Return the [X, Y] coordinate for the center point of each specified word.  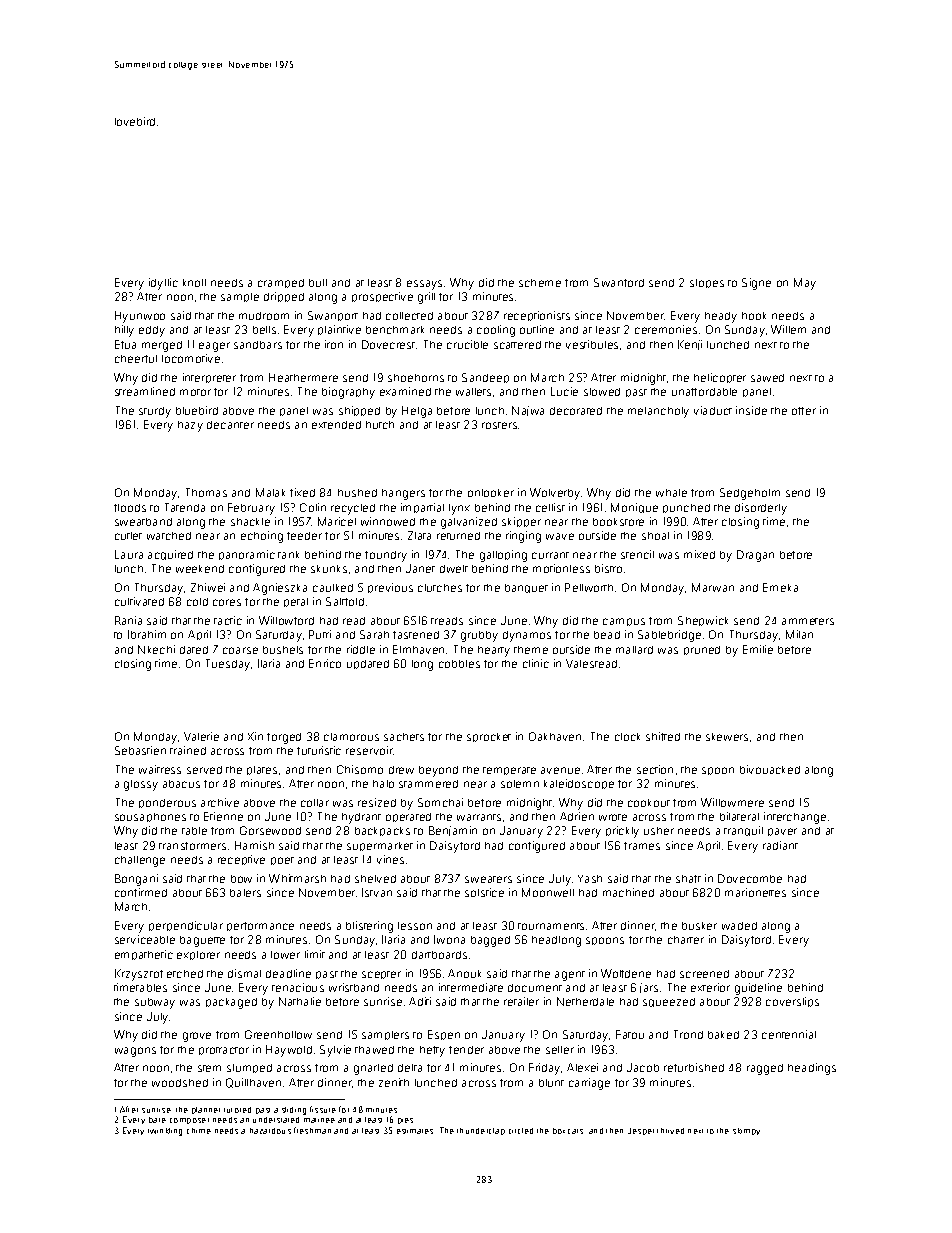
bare [157, 1120]
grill [426, 298]
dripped [284, 297]
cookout [649, 803]
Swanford [619, 282]
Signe [756, 284]
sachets [404, 737]
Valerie [201, 736]
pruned [702, 650]
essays [424, 285]
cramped [281, 283]
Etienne [223, 816]
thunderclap [481, 1131]
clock [627, 737]
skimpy [746, 1131]
